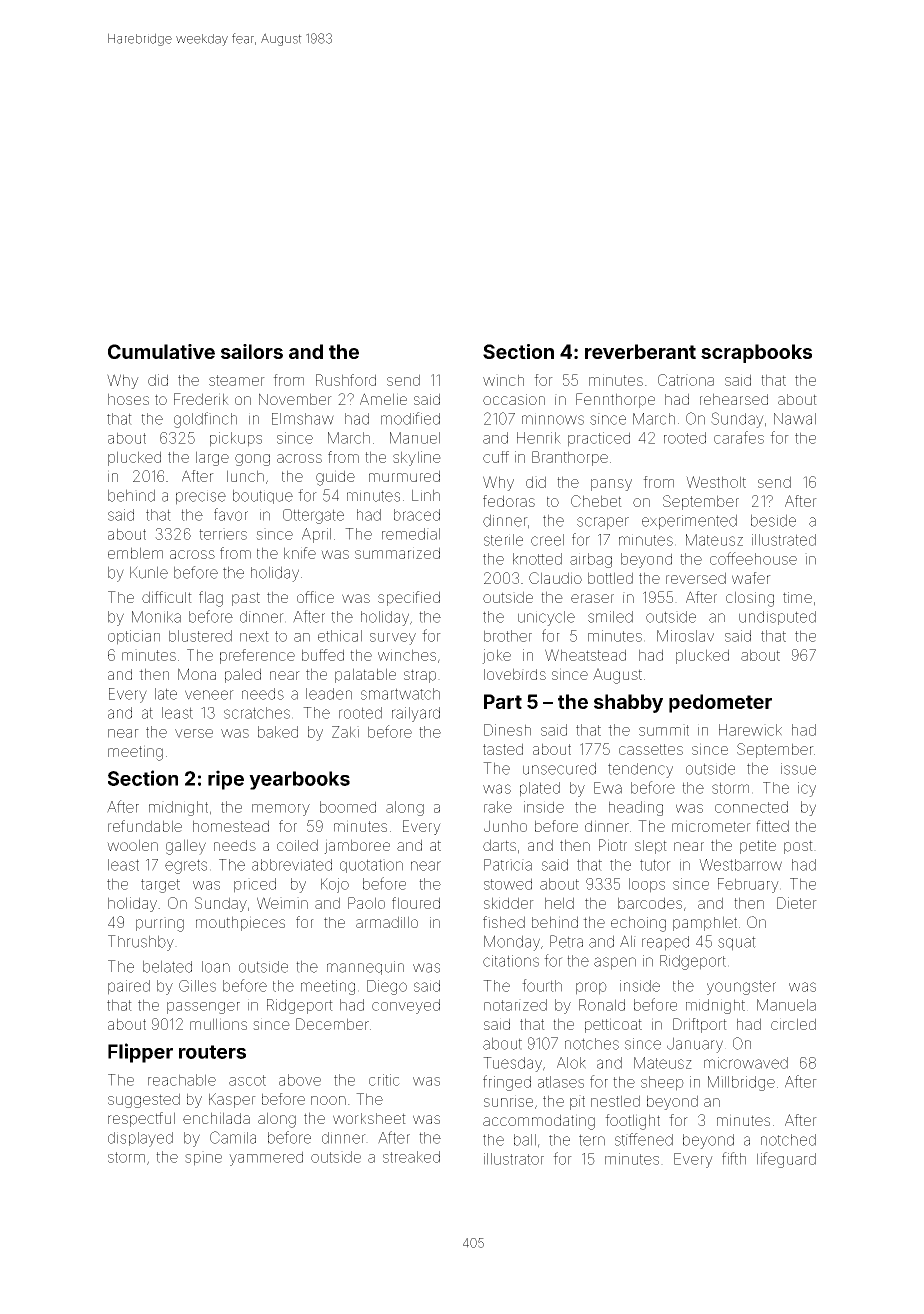 This screenshot has height=1314, width=924. I want to click on past, so click(246, 599).
